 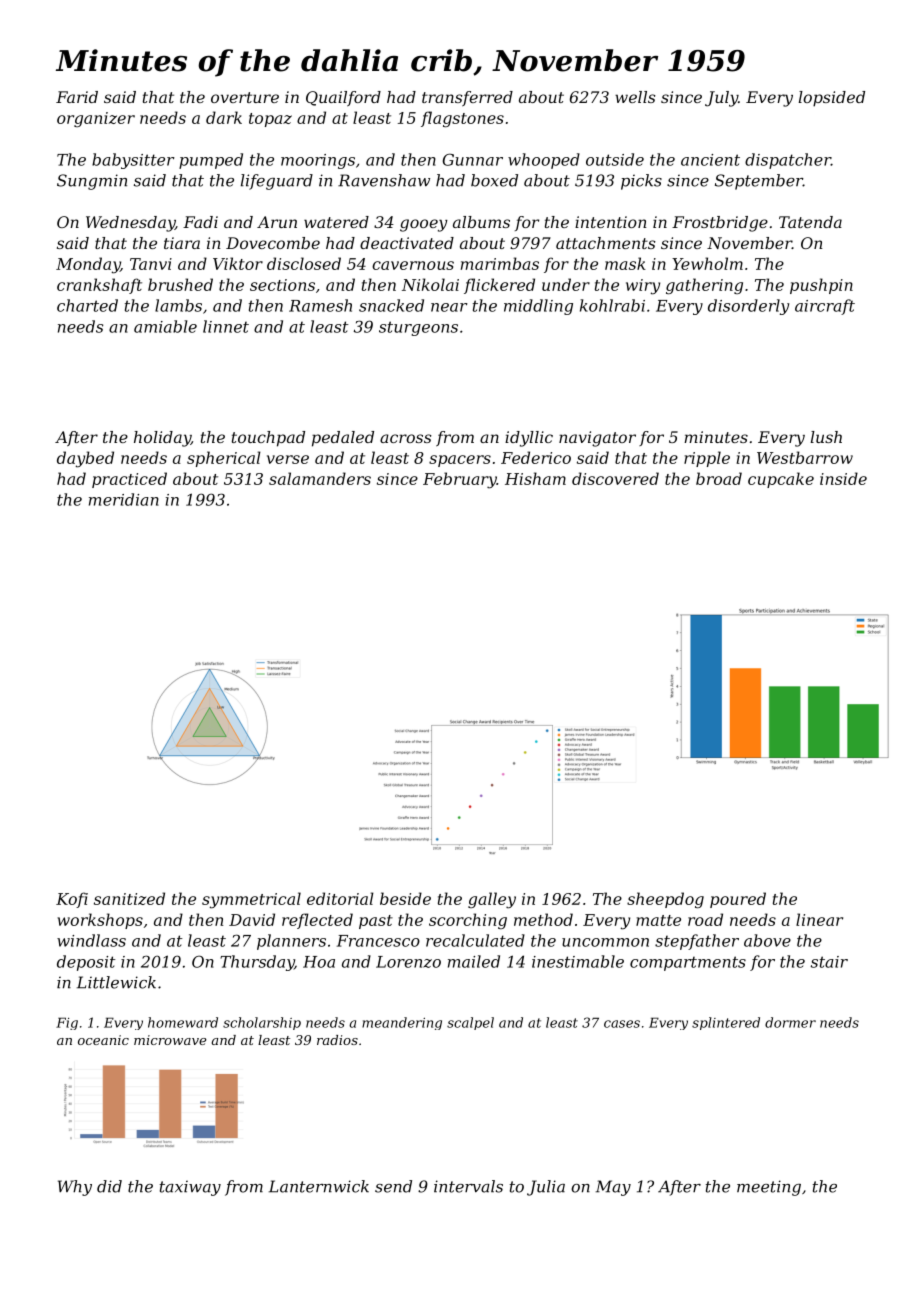 I want to click on cupcake, so click(x=781, y=480).
